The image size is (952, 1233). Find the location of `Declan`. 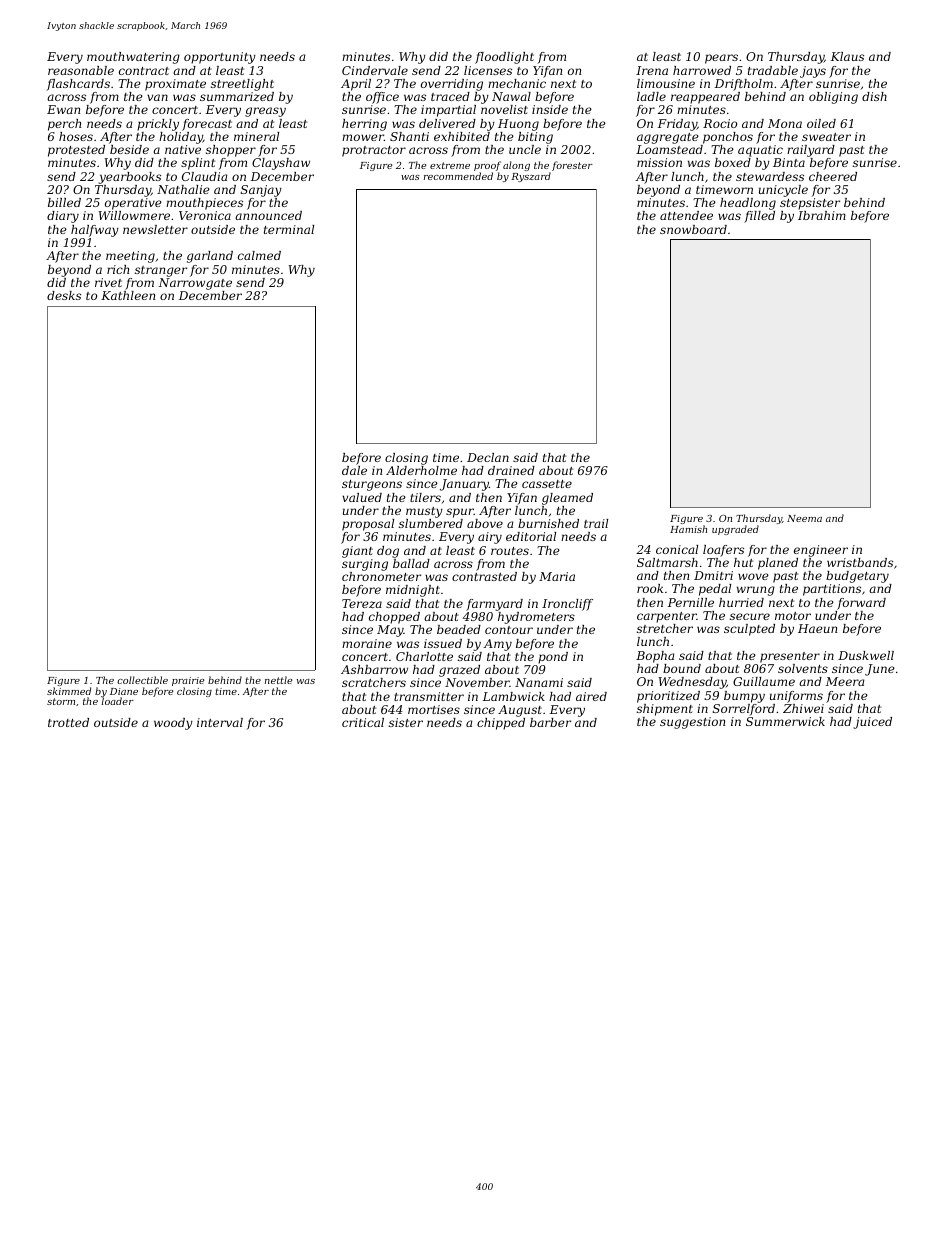

Declan is located at coordinates (488, 457).
